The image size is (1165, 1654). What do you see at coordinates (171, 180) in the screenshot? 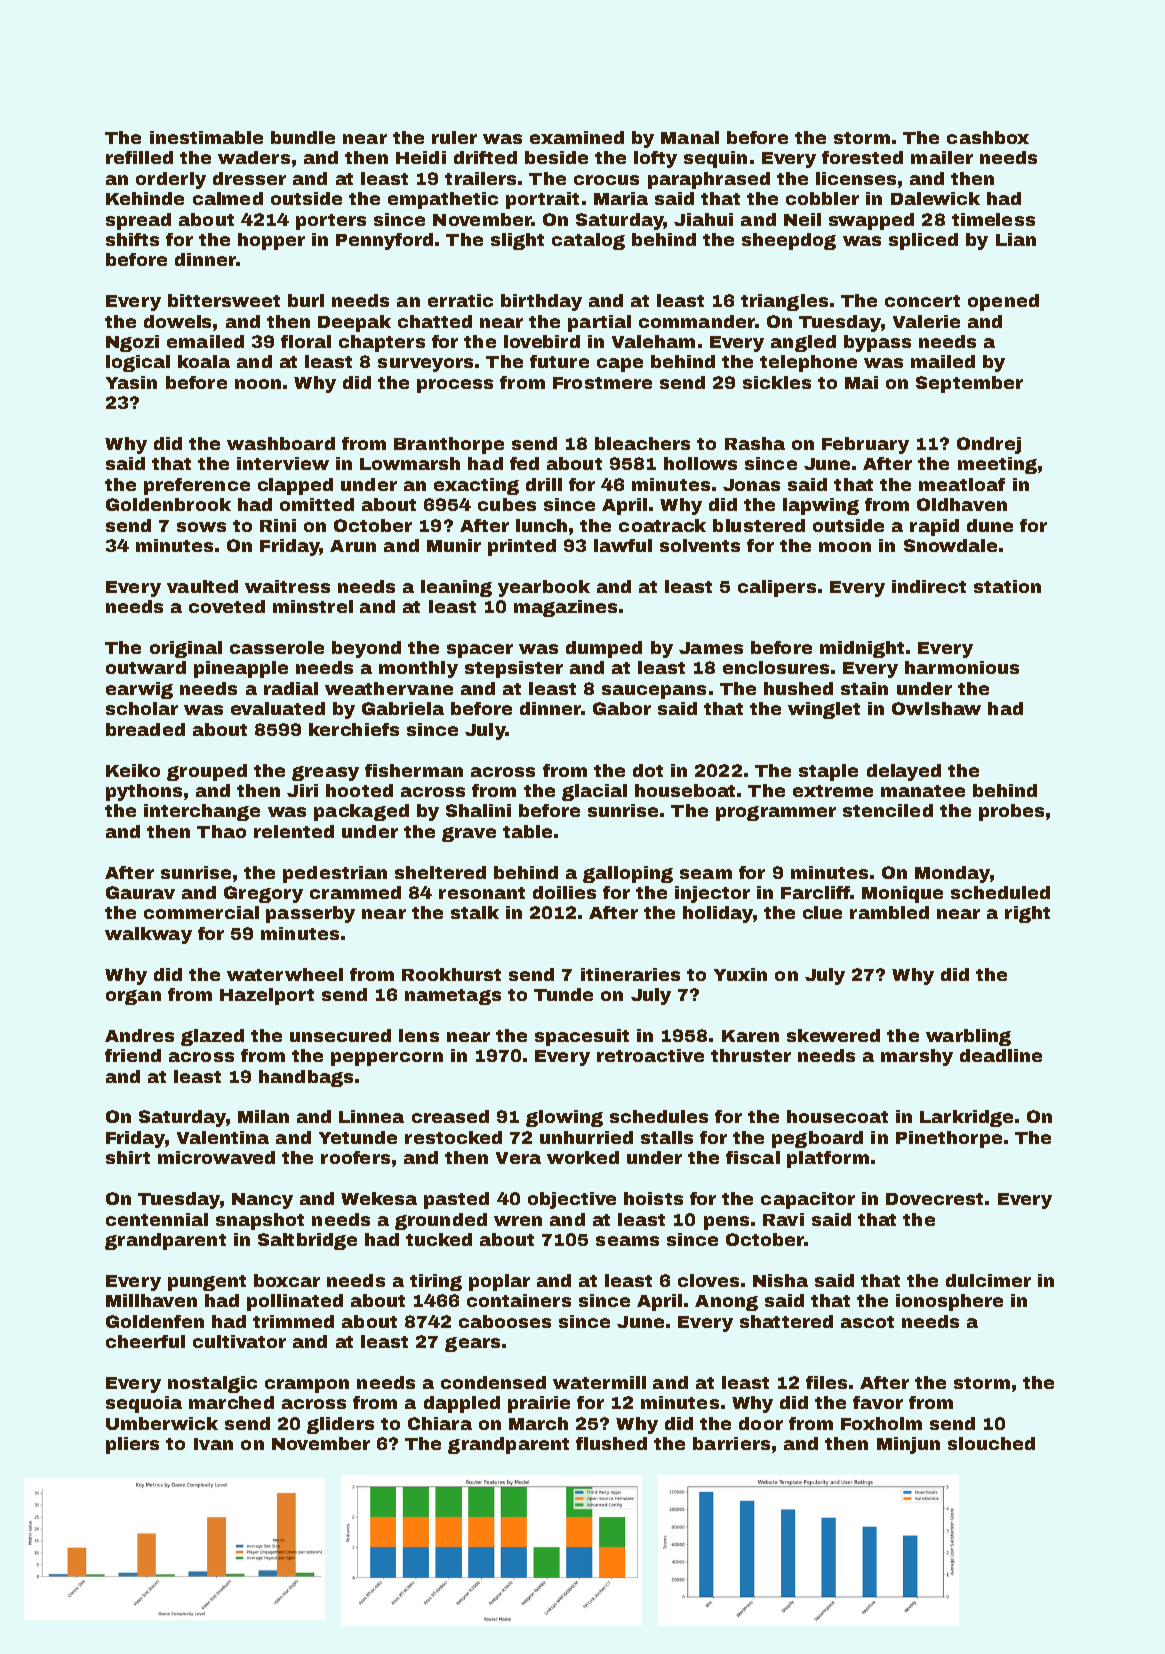
I see `orderly` at bounding box center [171, 180].
